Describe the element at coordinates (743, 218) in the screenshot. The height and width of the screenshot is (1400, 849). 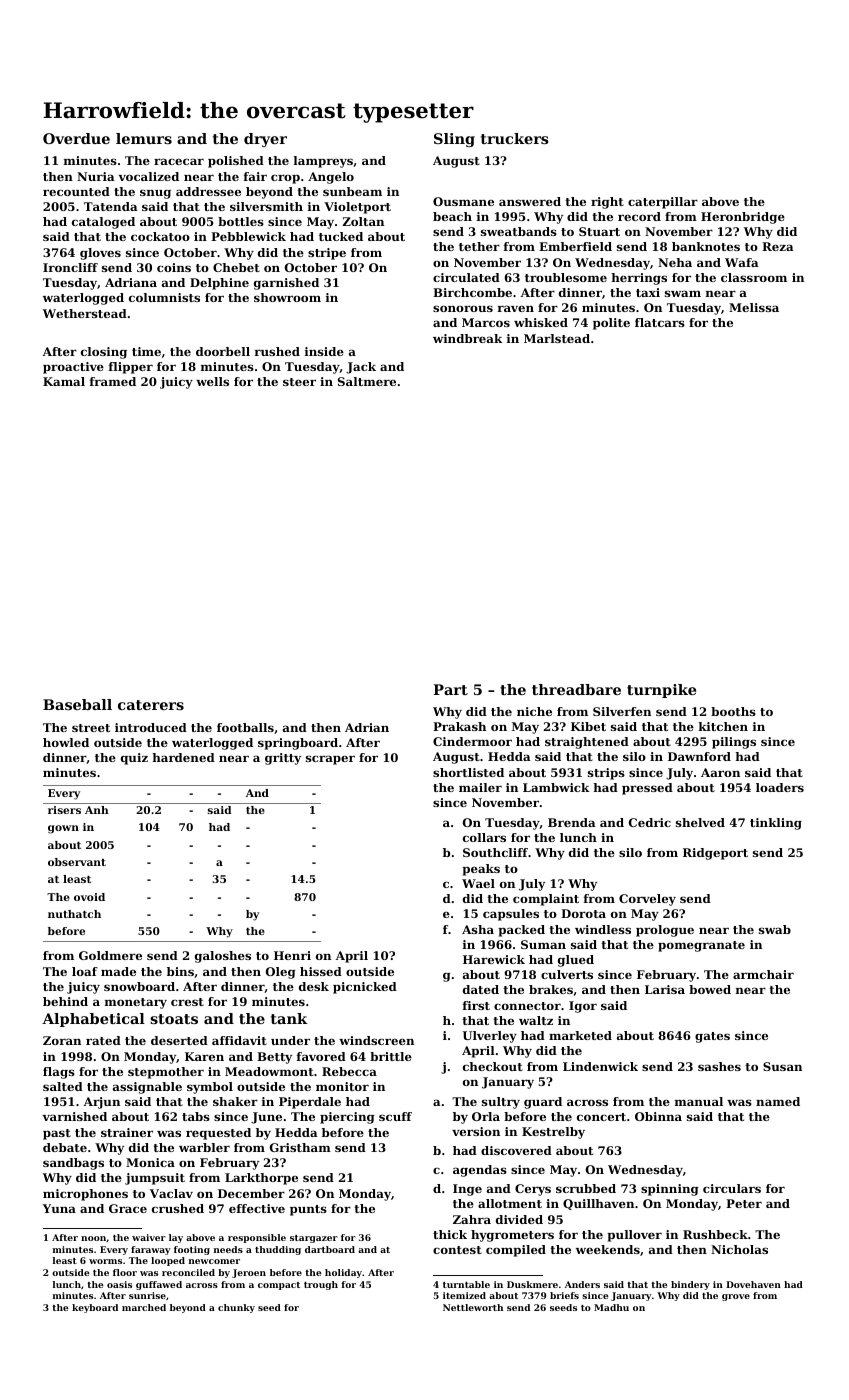
I see `Heronbridge` at that location.
